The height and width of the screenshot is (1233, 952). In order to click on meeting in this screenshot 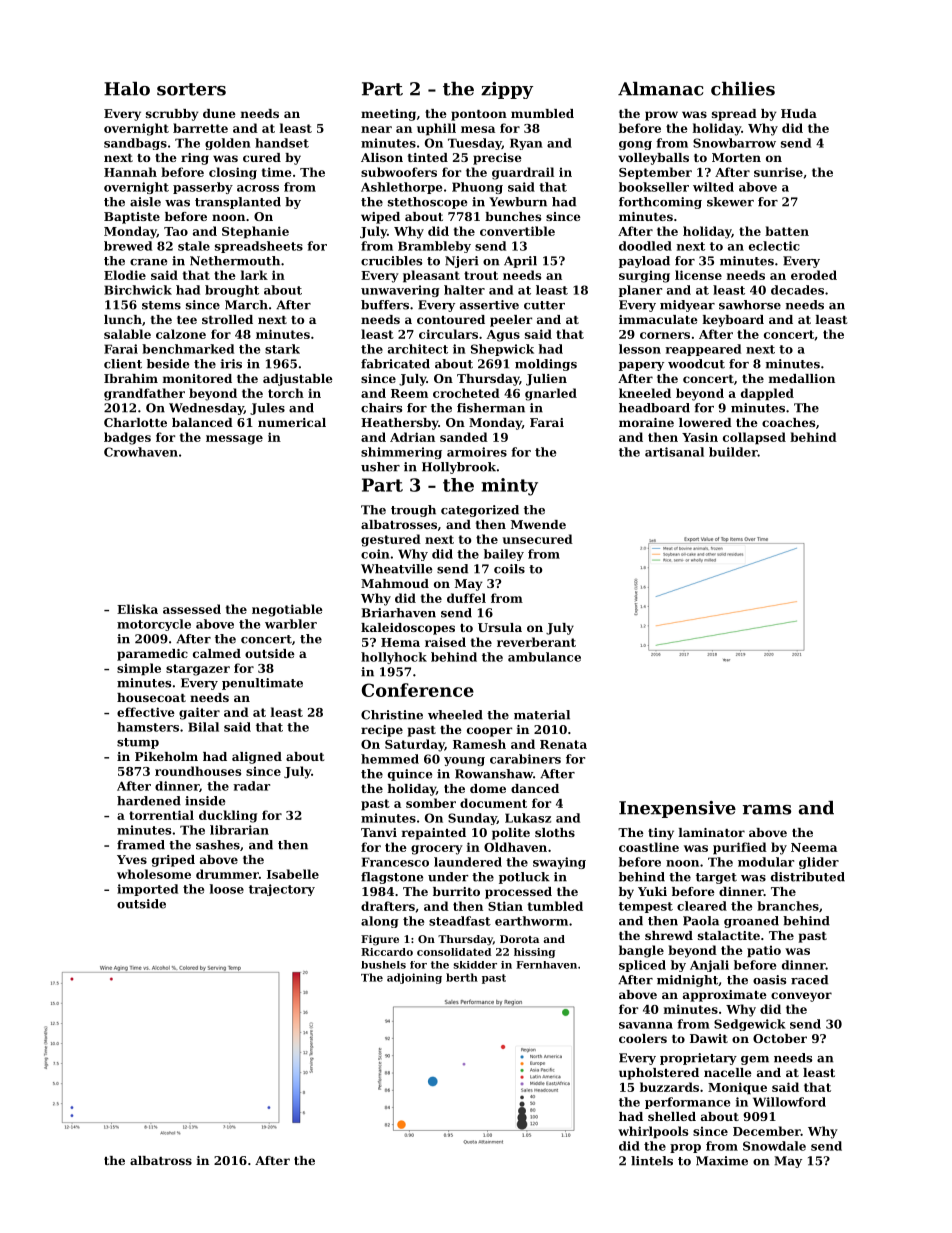, I will do `click(388, 115)`.
